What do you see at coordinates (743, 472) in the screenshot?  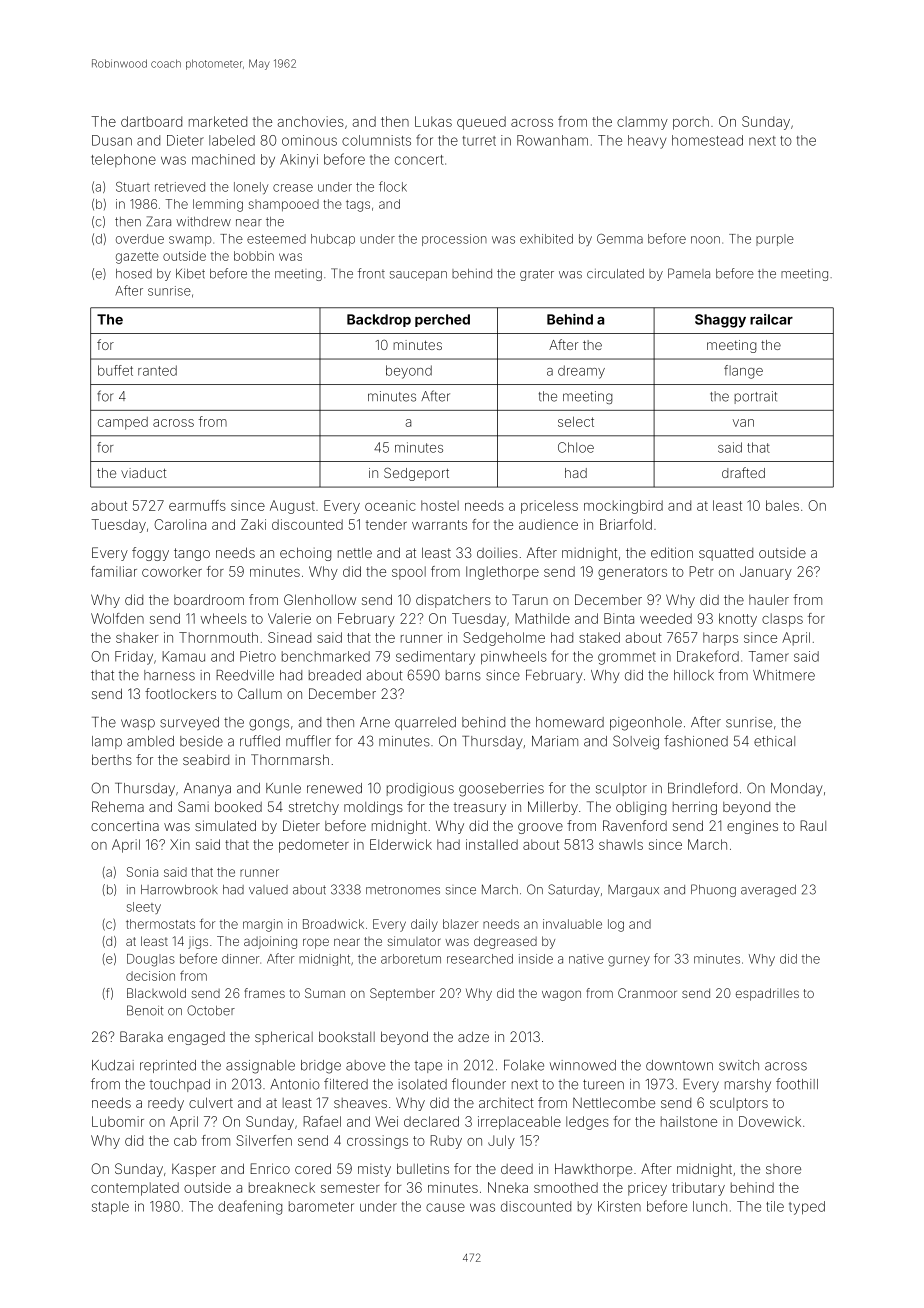 I see `drafted` at bounding box center [743, 472].
